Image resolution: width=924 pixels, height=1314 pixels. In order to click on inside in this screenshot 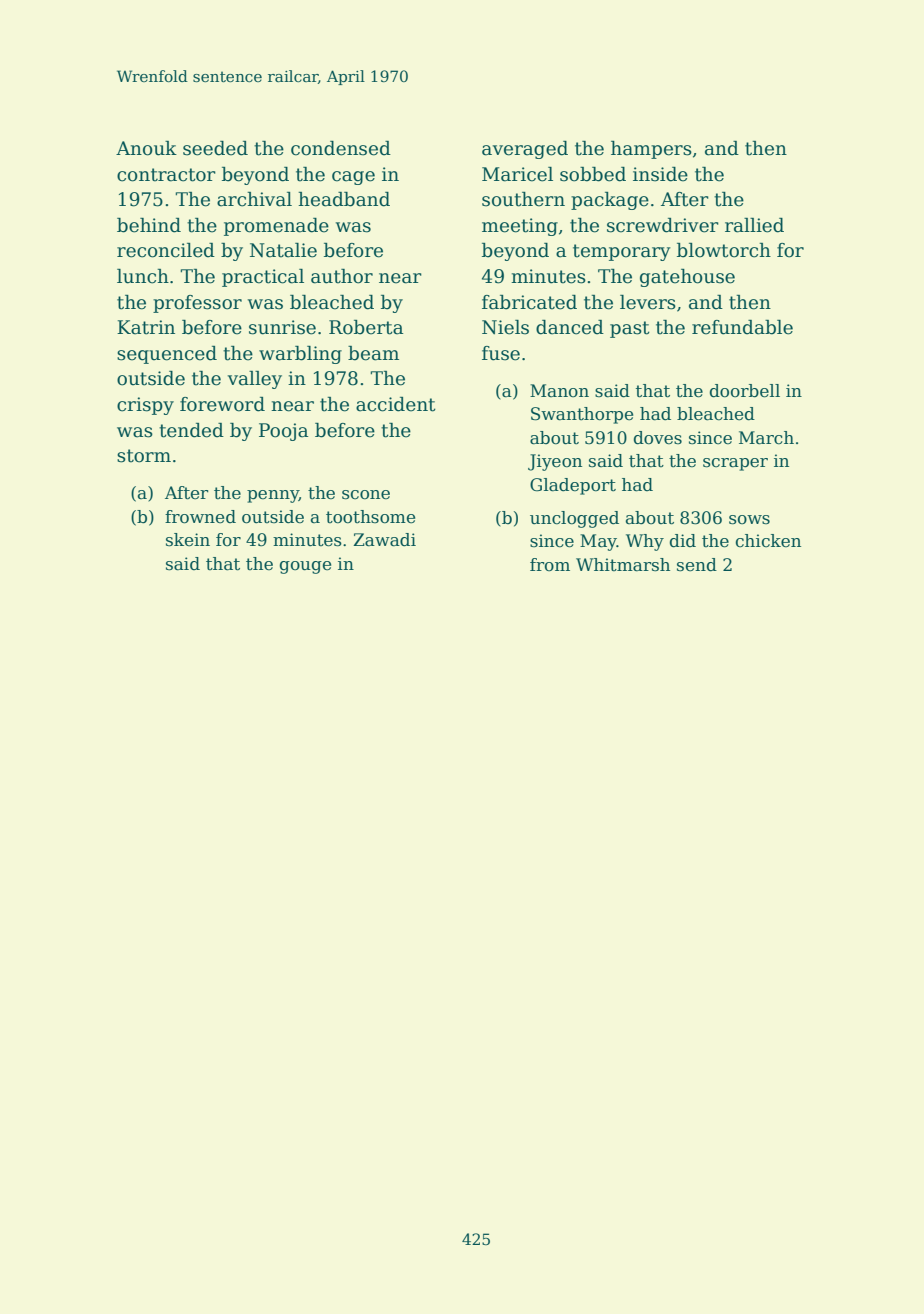, I will do `click(660, 174)`.
